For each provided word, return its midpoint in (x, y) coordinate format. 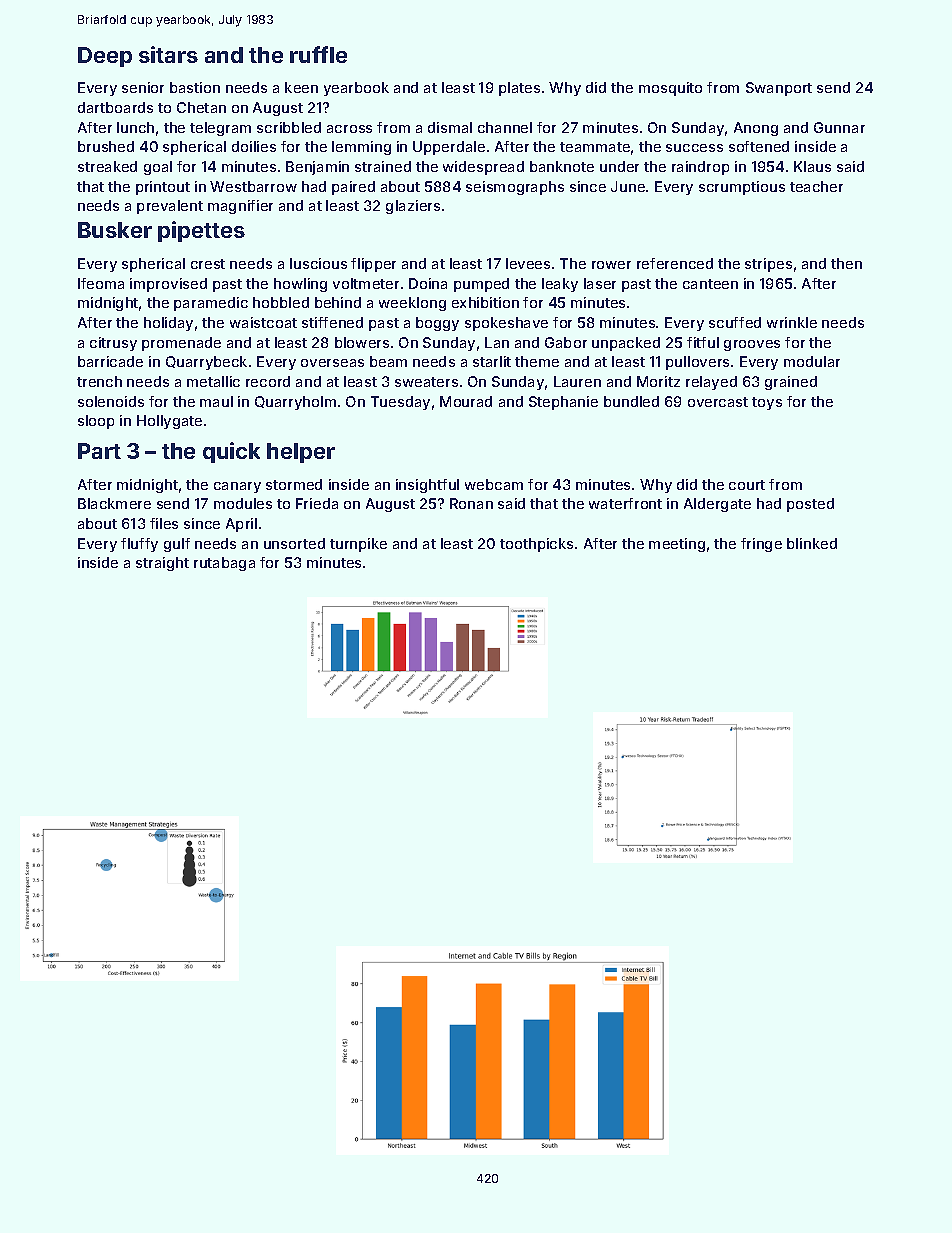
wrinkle (792, 322)
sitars (168, 54)
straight (162, 564)
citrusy (113, 344)
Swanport (779, 89)
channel (505, 127)
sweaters (426, 382)
